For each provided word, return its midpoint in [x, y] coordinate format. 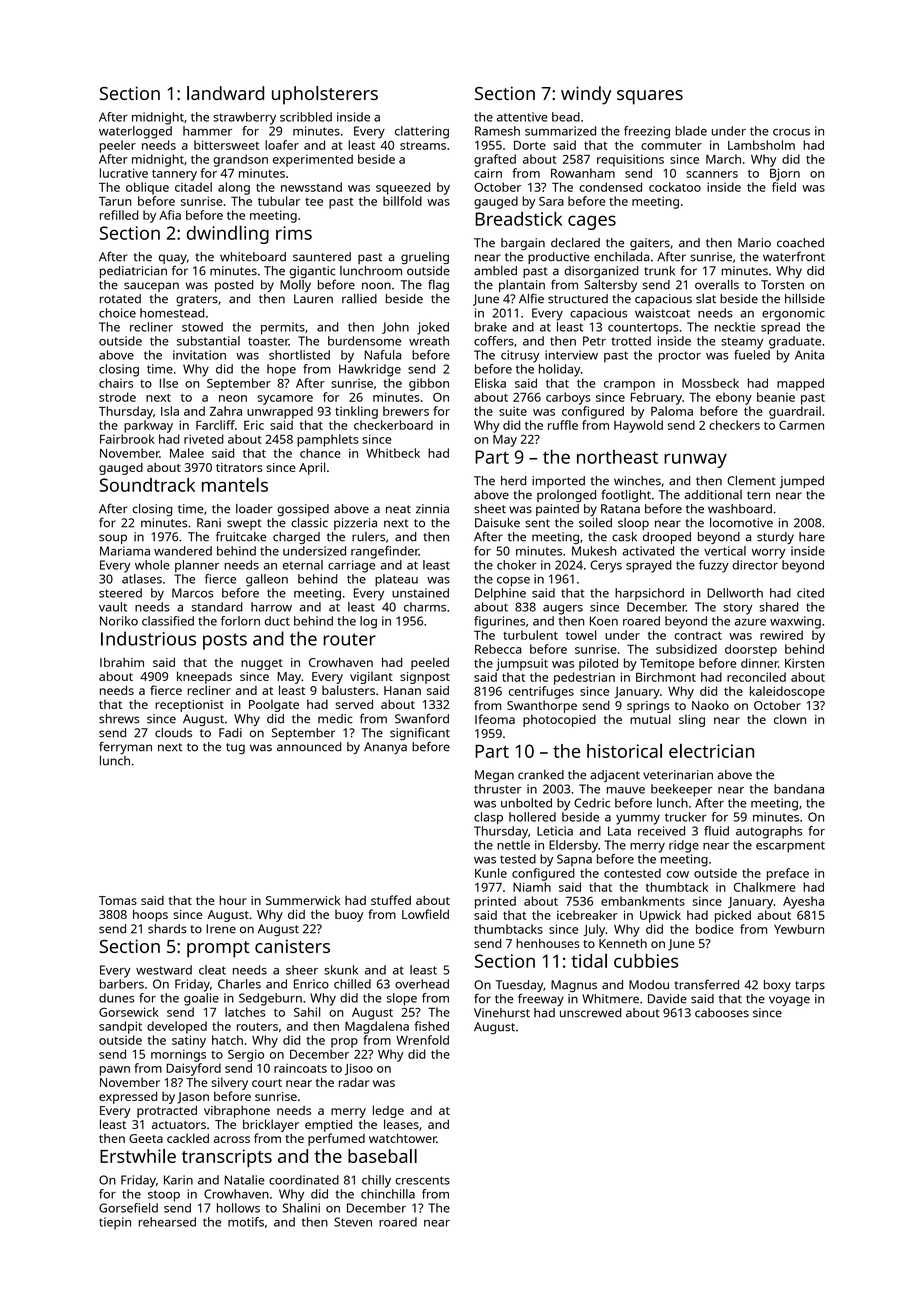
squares [650, 97]
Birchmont [666, 677]
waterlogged [135, 132]
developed [177, 1027]
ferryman [125, 747]
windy [586, 95]
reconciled [756, 677]
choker [517, 565]
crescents [422, 1180]
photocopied [559, 721]
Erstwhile [138, 1156]
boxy [777, 986]
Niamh [532, 887]
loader [254, 509]
